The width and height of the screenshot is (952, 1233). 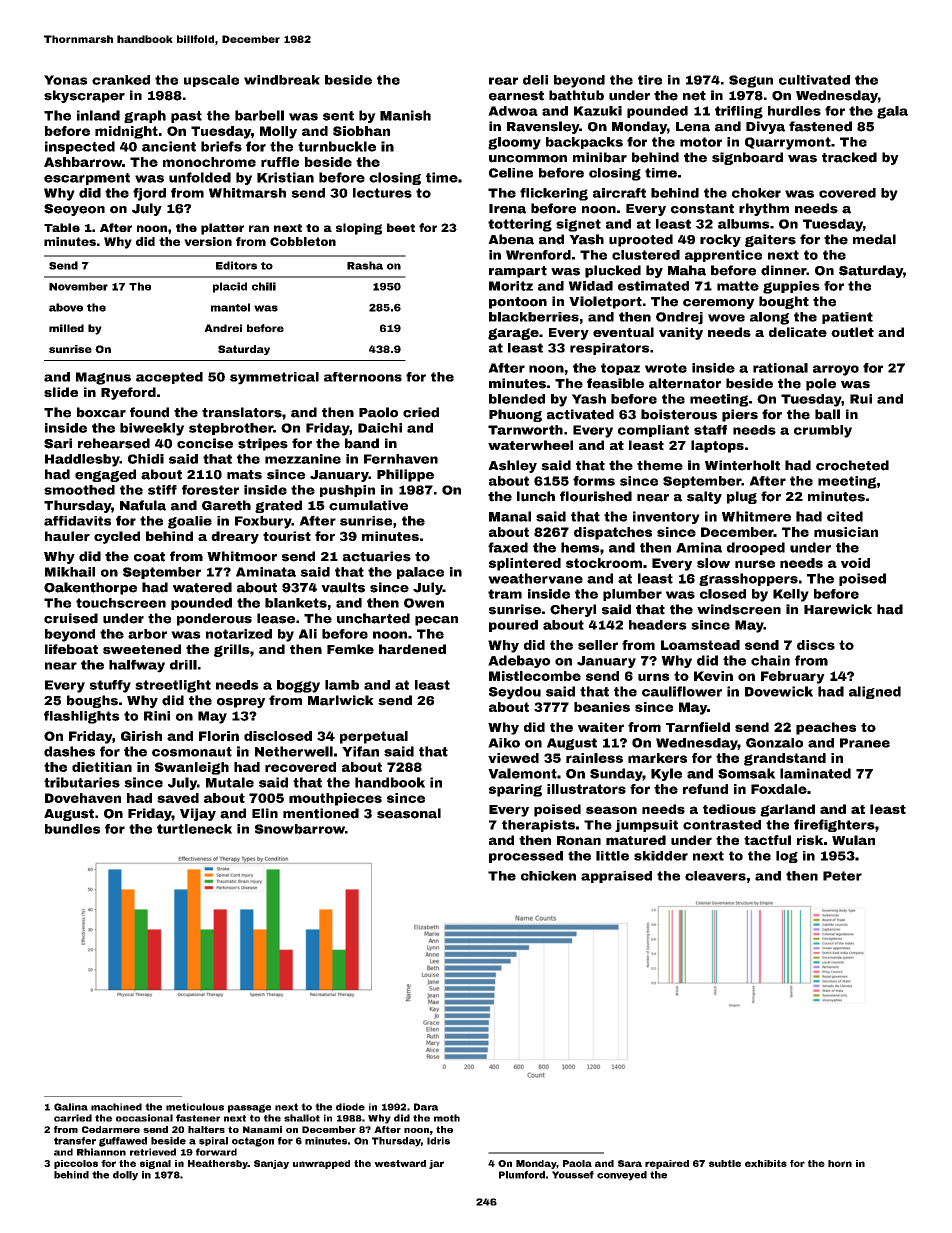 What do you see at coordinates (849, 157) in the screenshot?
I see `tracked` at bounding box center [849, 157].
